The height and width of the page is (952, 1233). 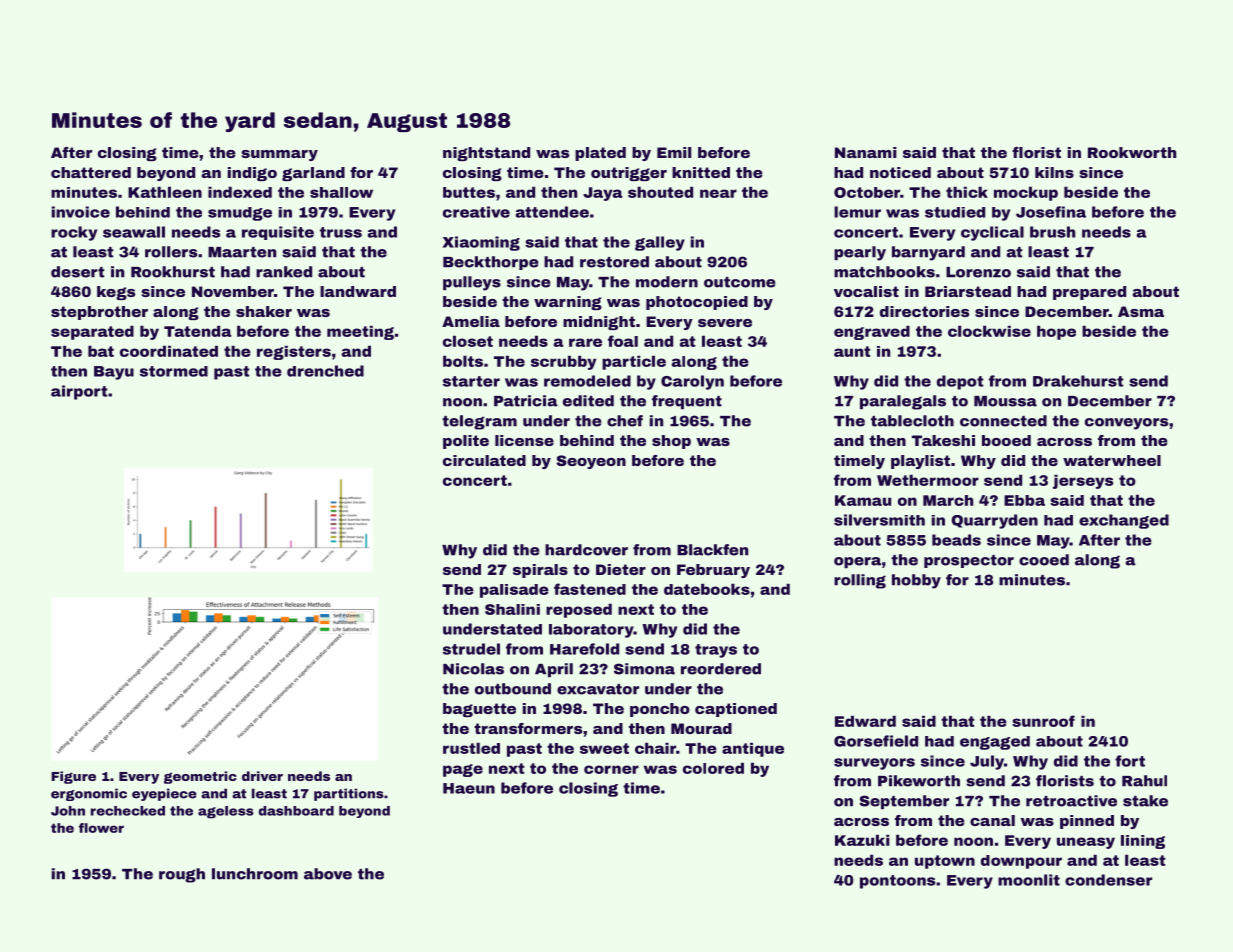 What do you see at coordinates (995, 743) in the page?
I see `engaged` at bounding box center [995, 743].
